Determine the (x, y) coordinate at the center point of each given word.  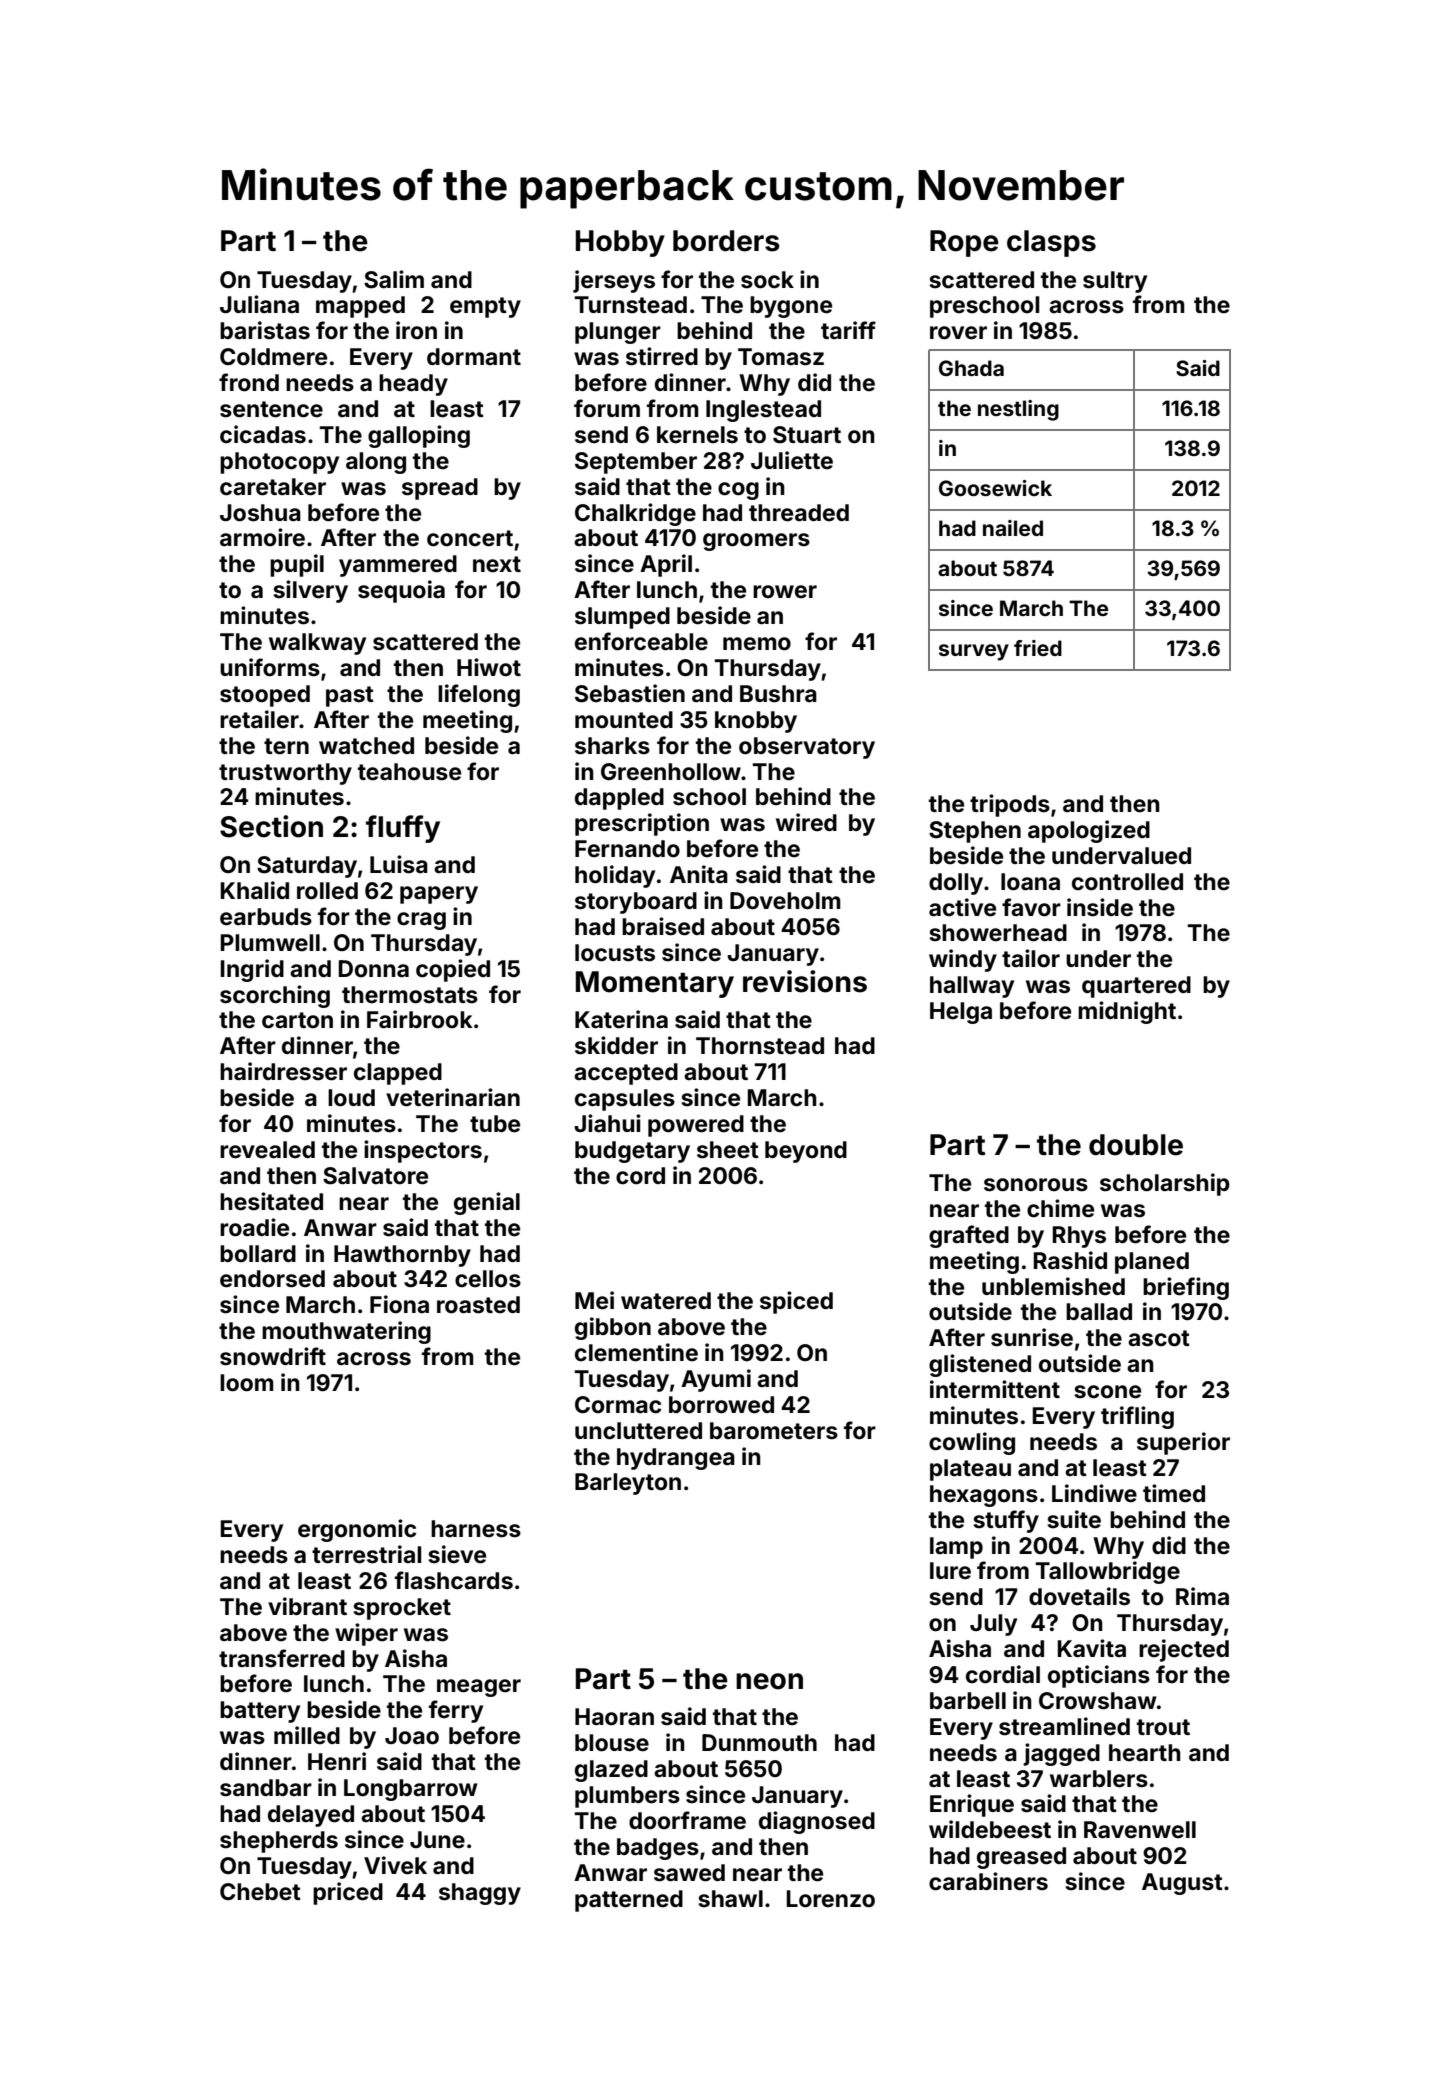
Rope (964, 243)
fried (1038, 648)
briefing (1186, 1288)
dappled (619, 799)
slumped (622, 618)
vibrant (307, 1606)
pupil (297, 565)
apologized (1089, 831)
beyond (806, 1152)
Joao (412, 1736)
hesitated (271, 1201)
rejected (1184, 1650)
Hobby (620, 243)
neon (769, 1681)
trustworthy (285, 774)
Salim (394, 279)
